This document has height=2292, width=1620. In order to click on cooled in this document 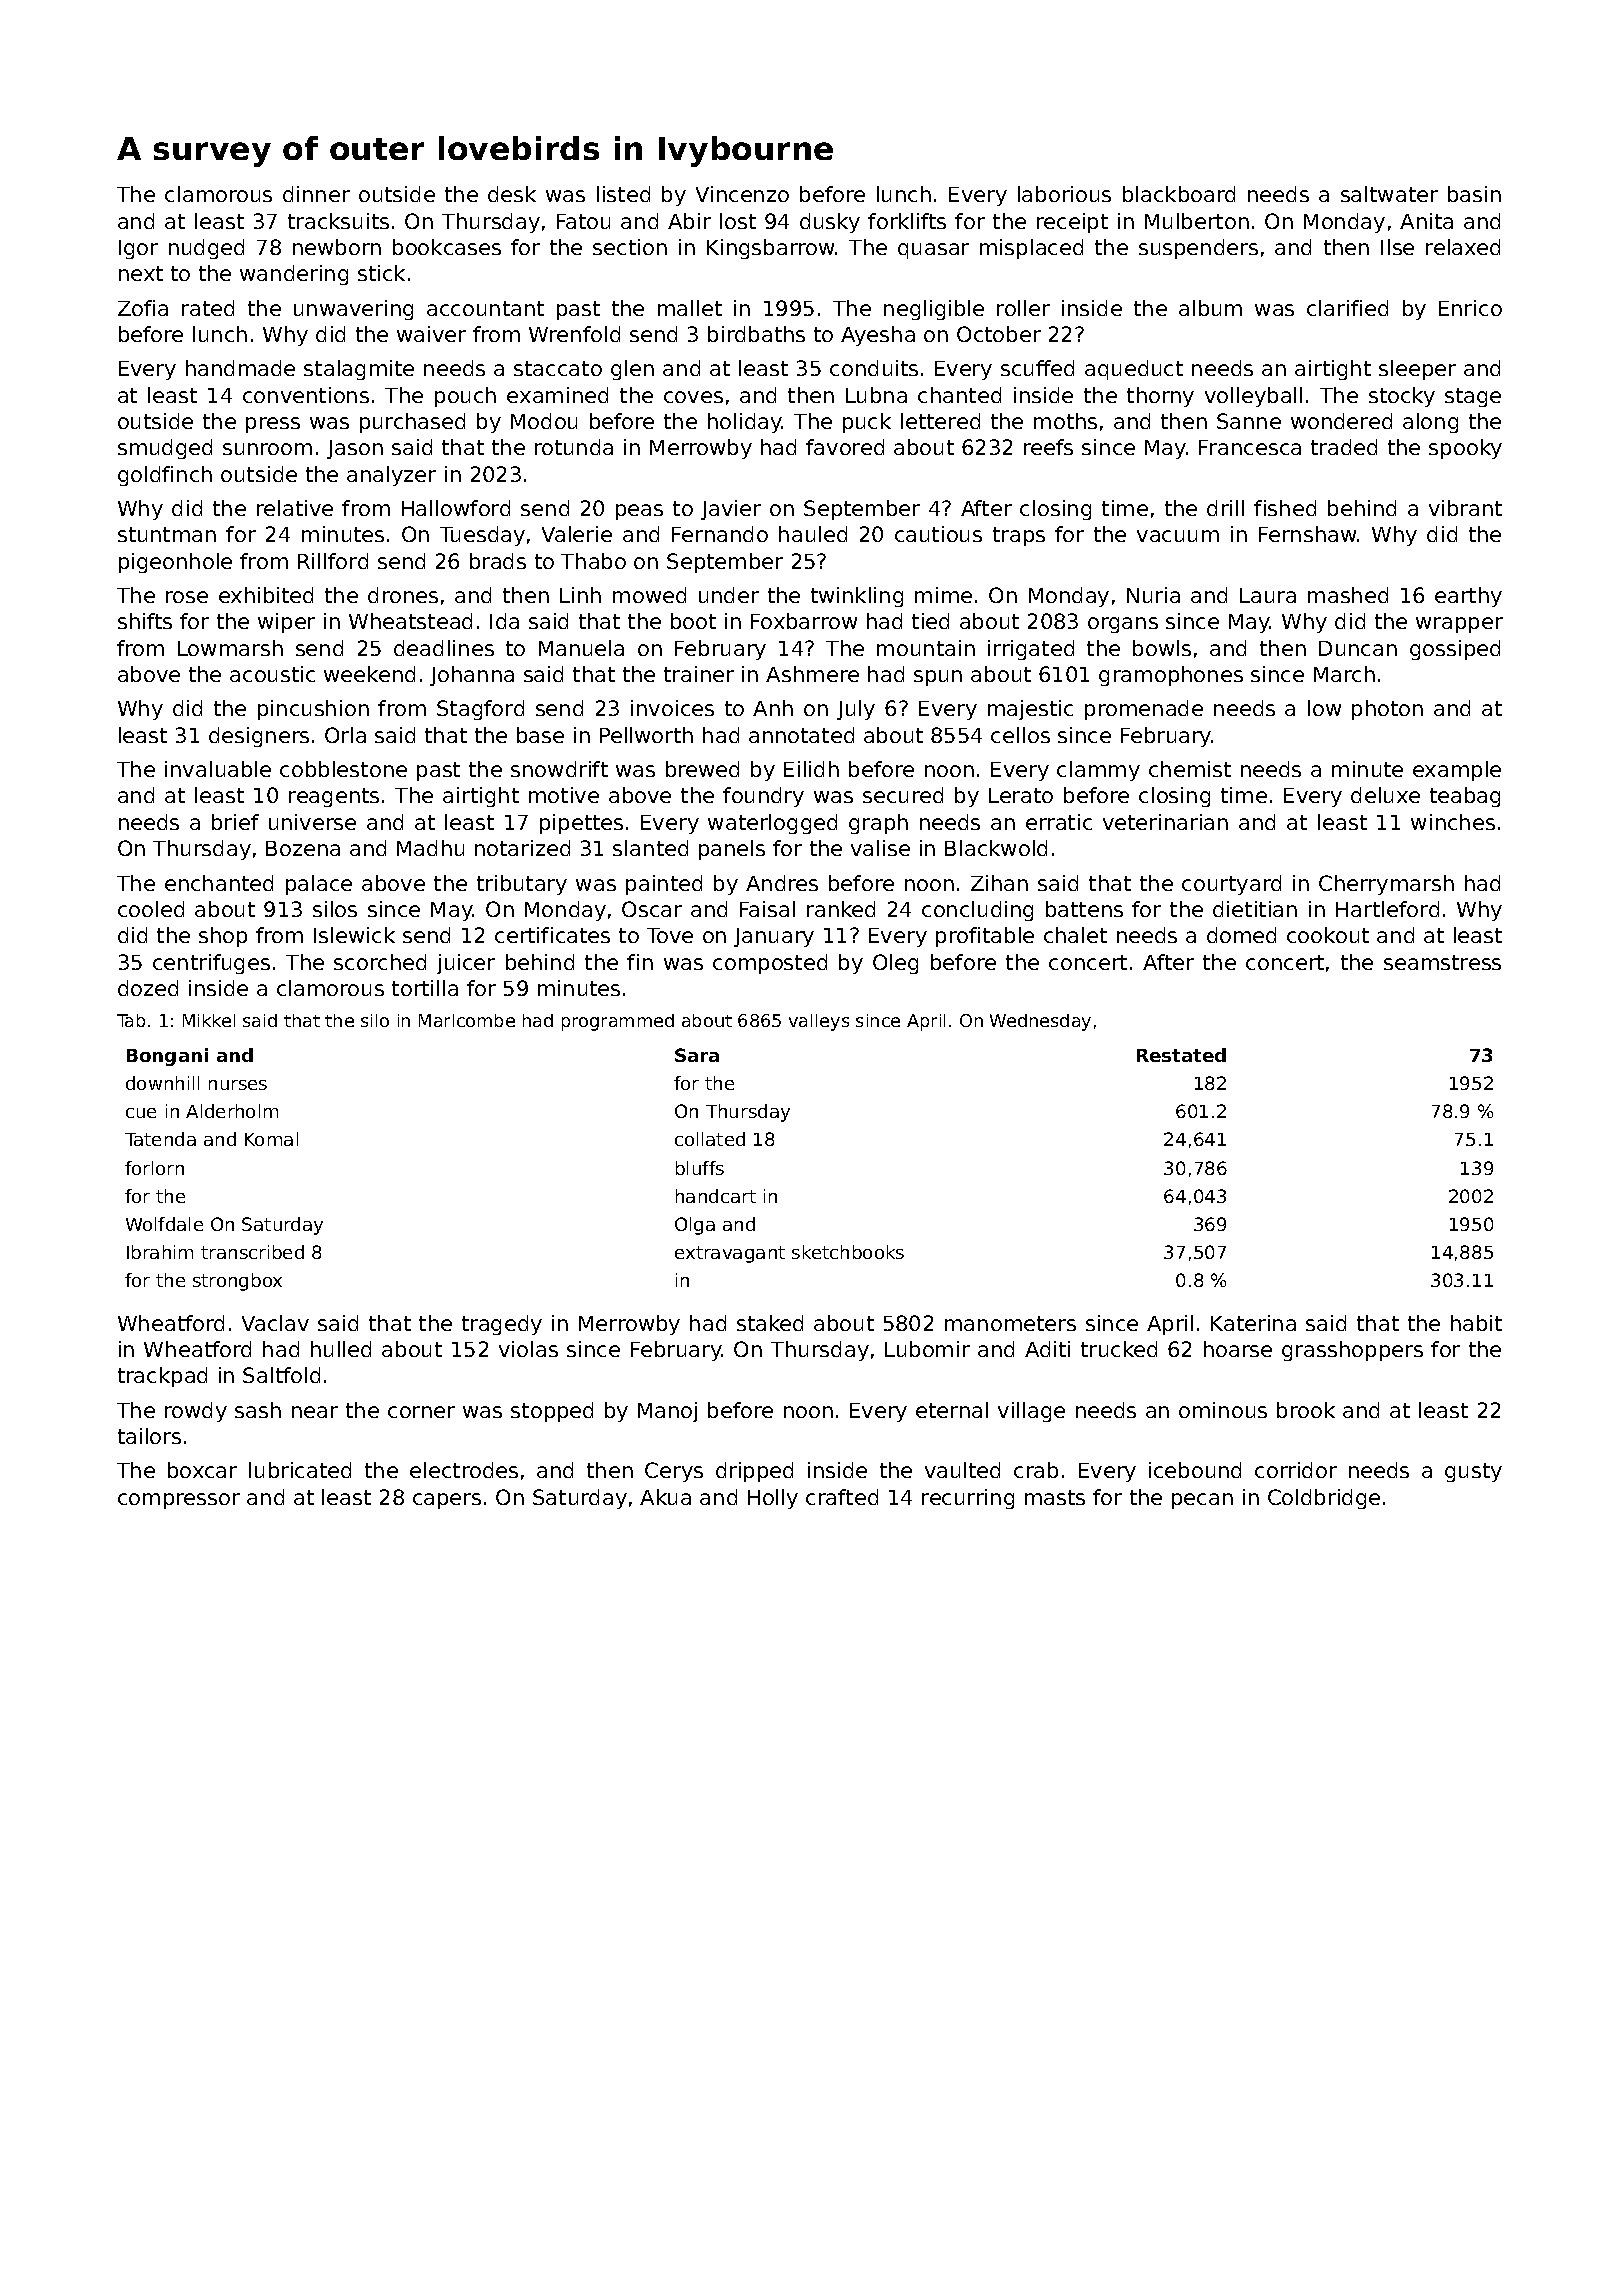, I will do `click(151, 909)`.
